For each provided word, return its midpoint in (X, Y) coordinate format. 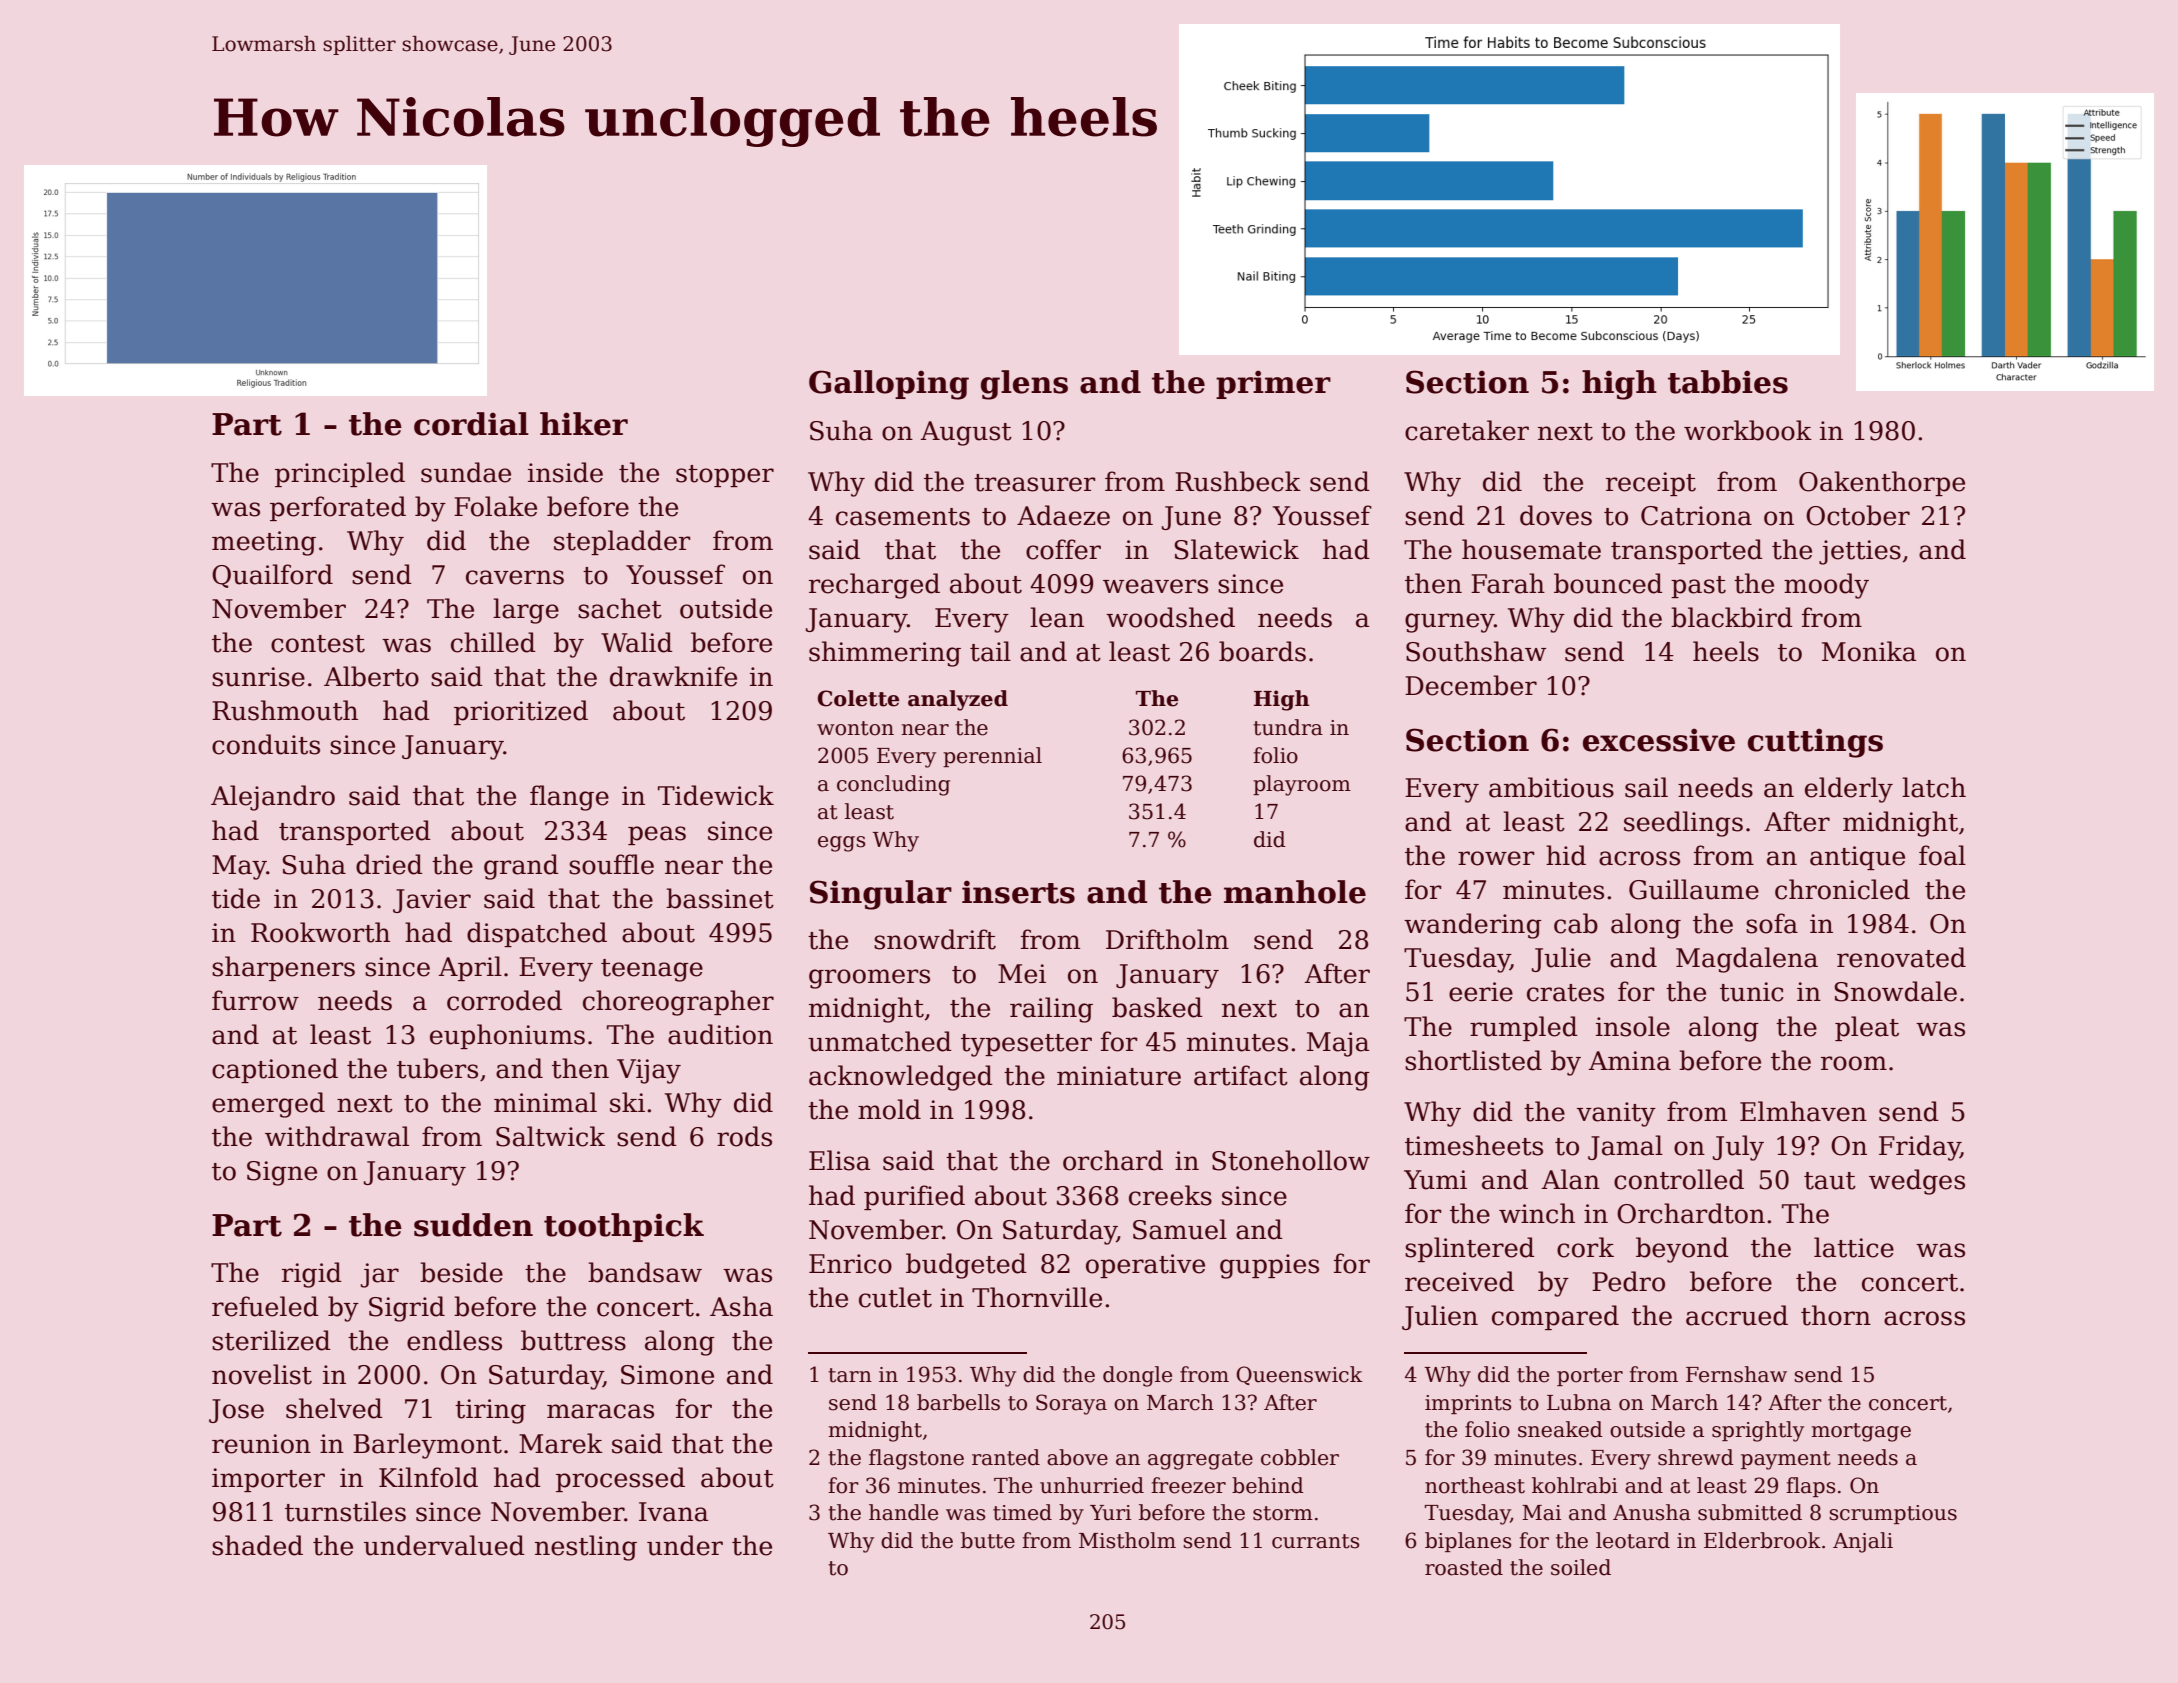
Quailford (272, 576)
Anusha (1652, 1512)
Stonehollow (1291, 1160)
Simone (667, 1375)
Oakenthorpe (1882, 483)
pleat (1867, 1028)
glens (1024, 385)
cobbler (1300, 1457)
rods (744, 1136)
